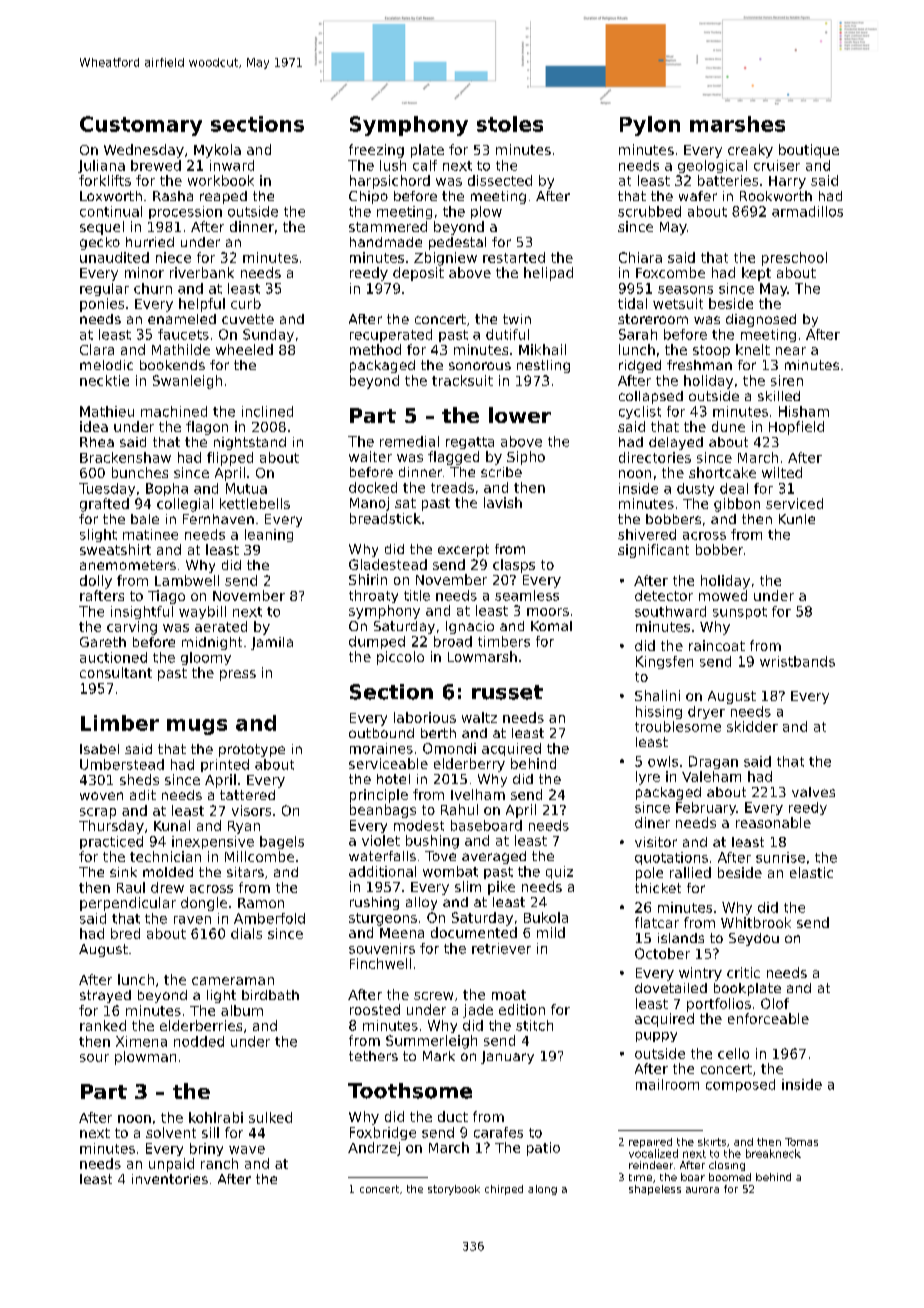  I want to click on Customary, so click(141, 126).
